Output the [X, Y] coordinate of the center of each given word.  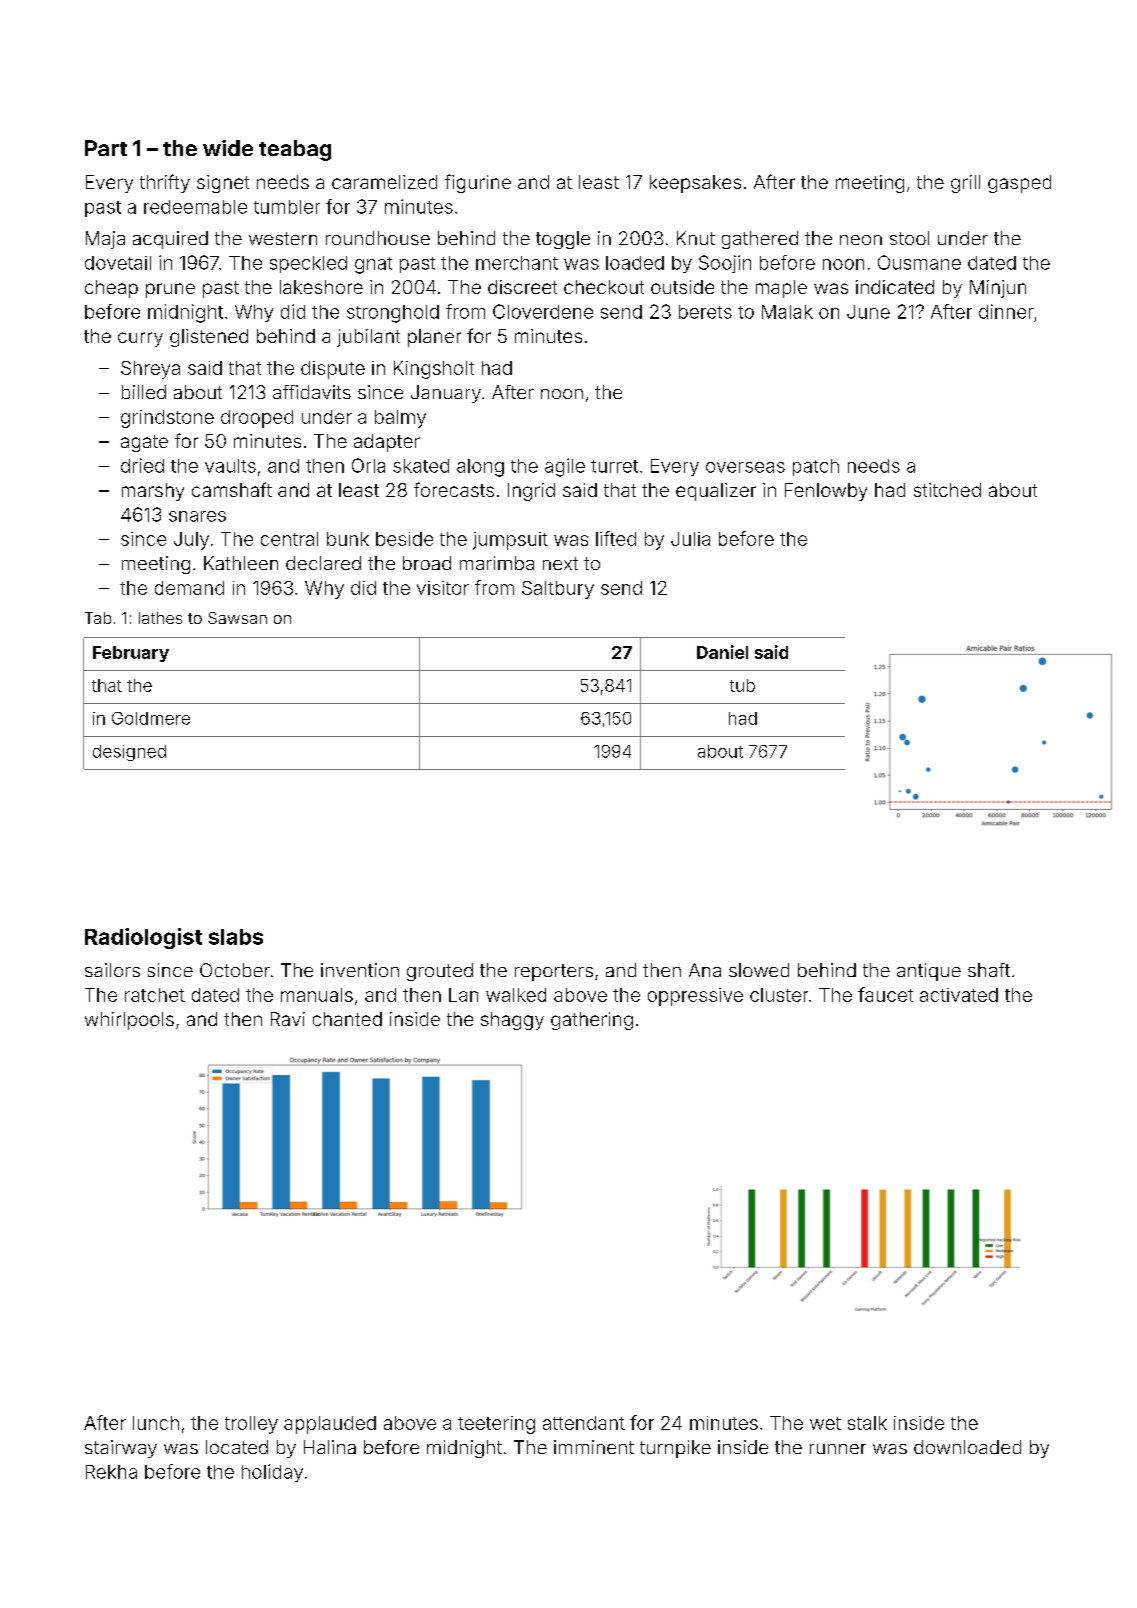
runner [838, 1449]
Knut [696, 238]
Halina [330, 1447]
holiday [272, 1473]
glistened [209, 338]
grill [965, 184]
